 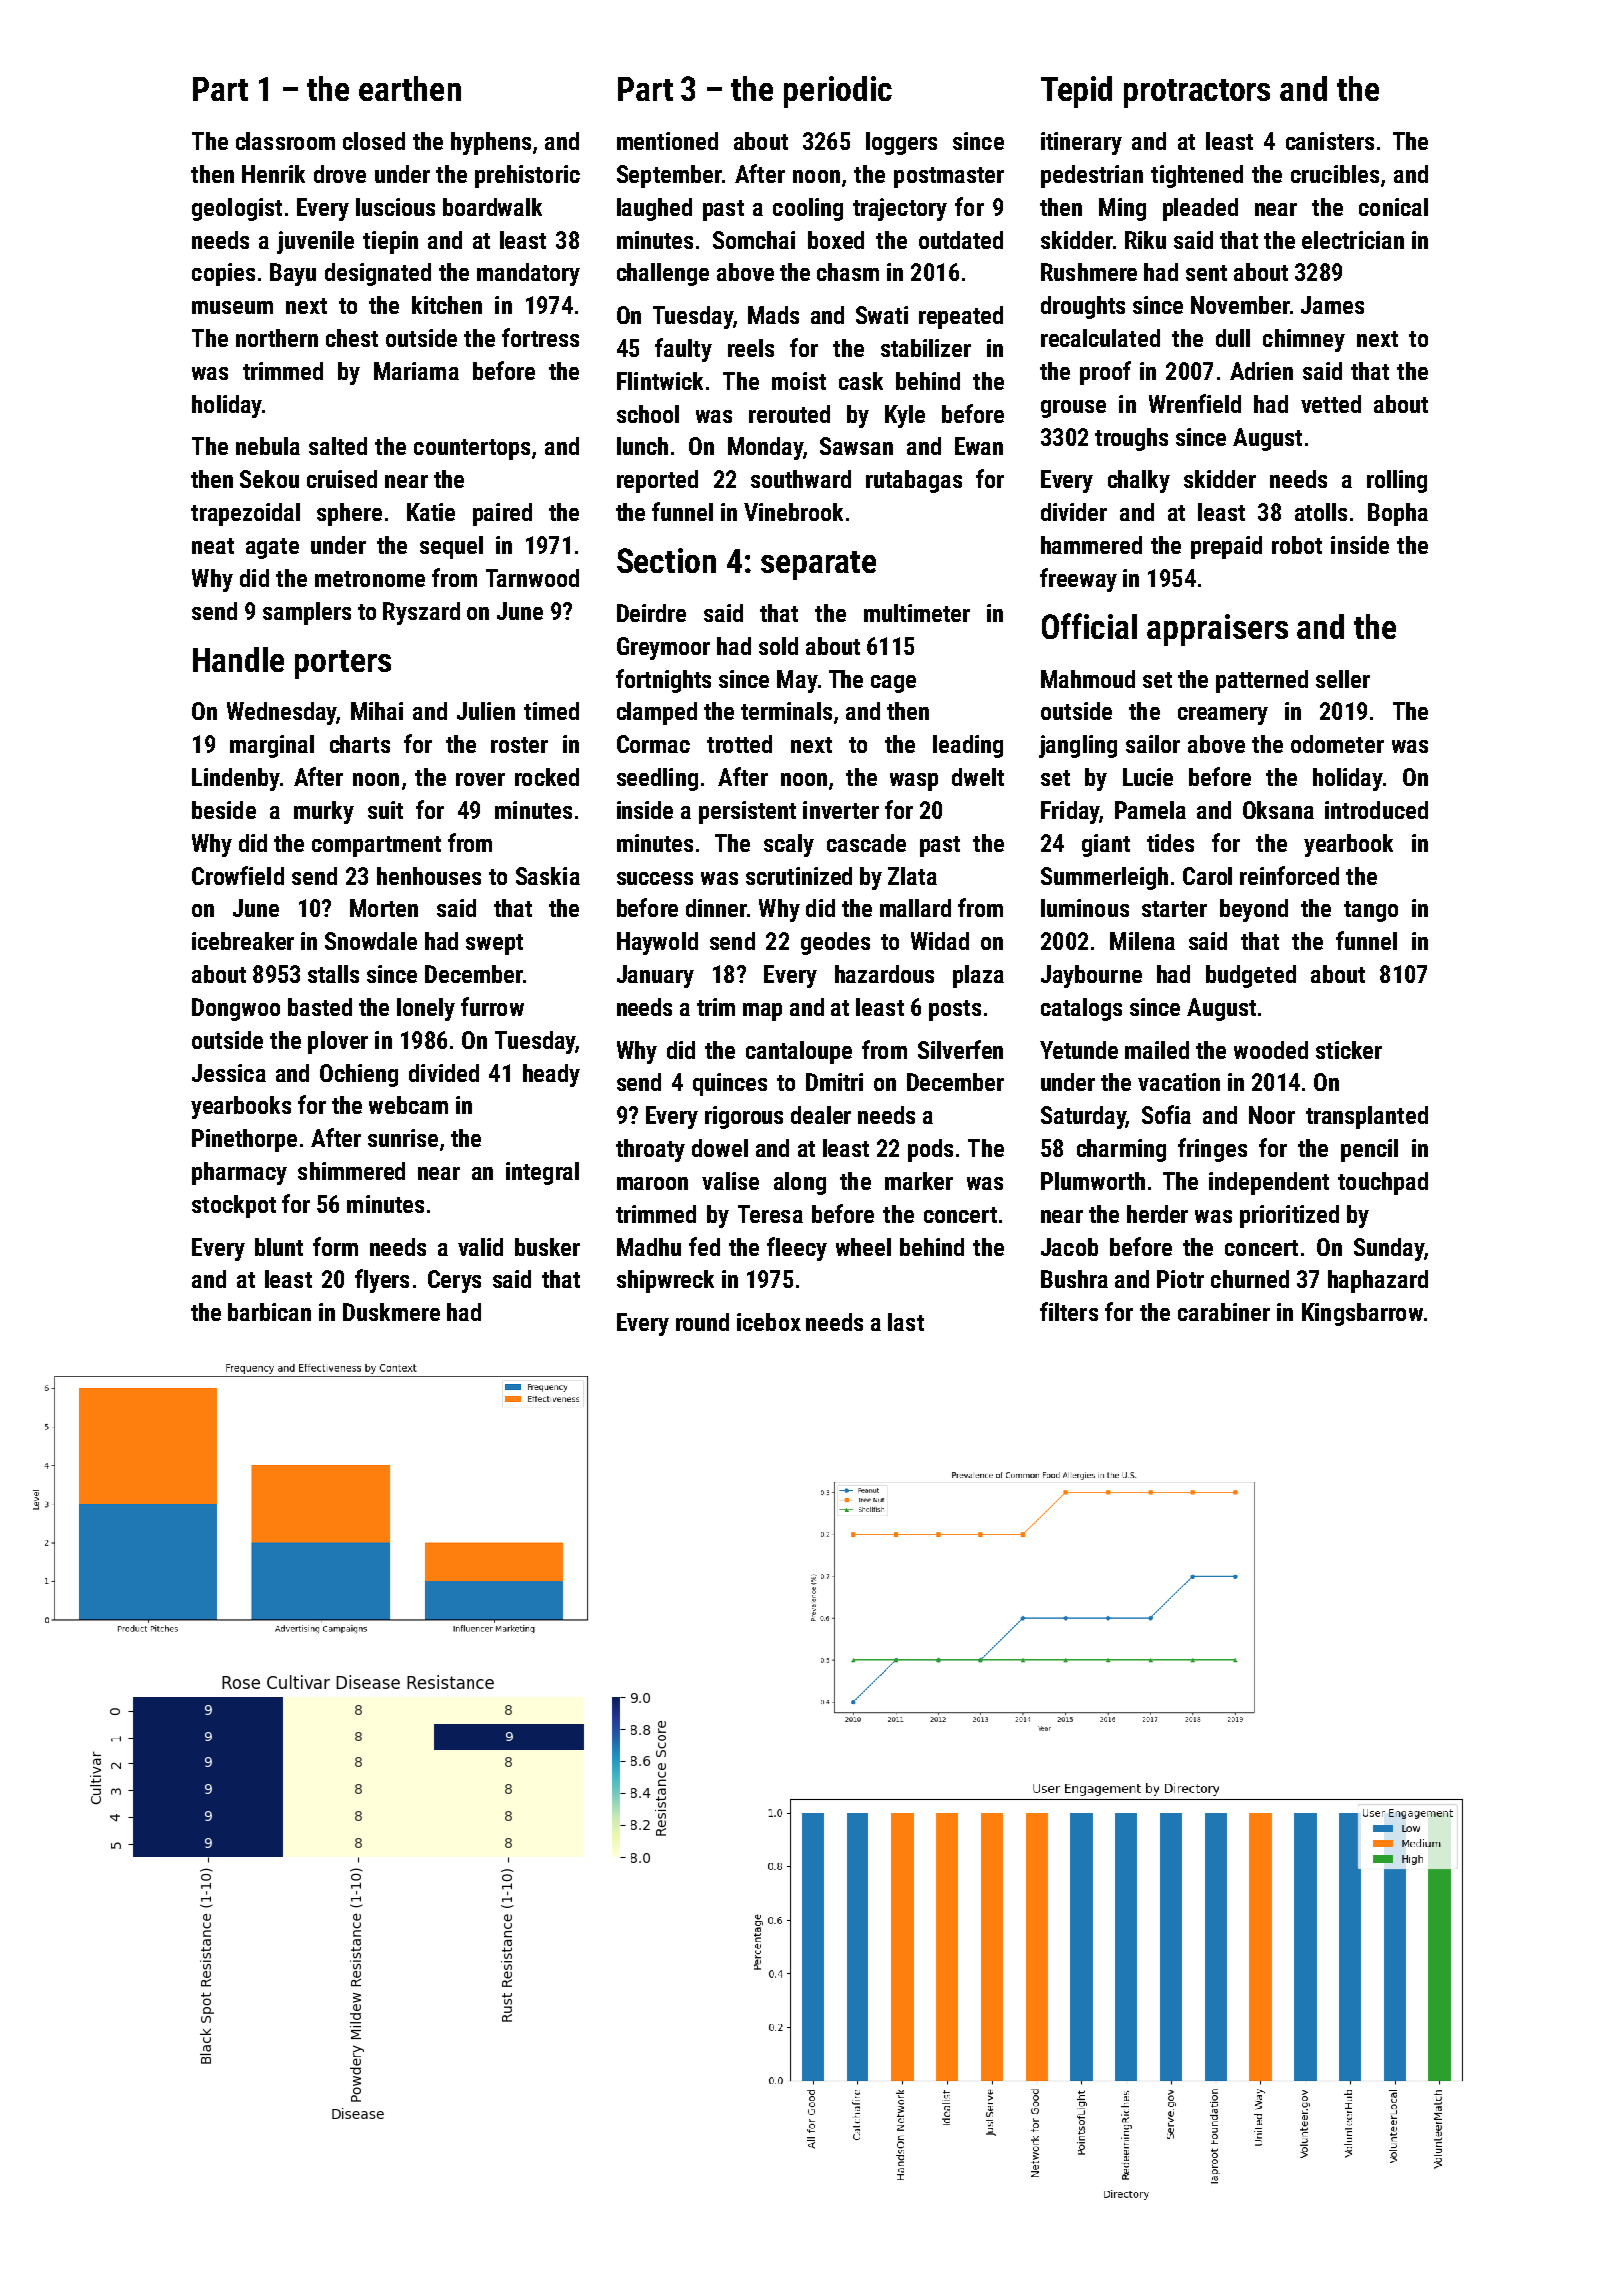 What do you see at coordinates (268, 446) in the page?
I see `nebula` at bounding box center [268, 446].
